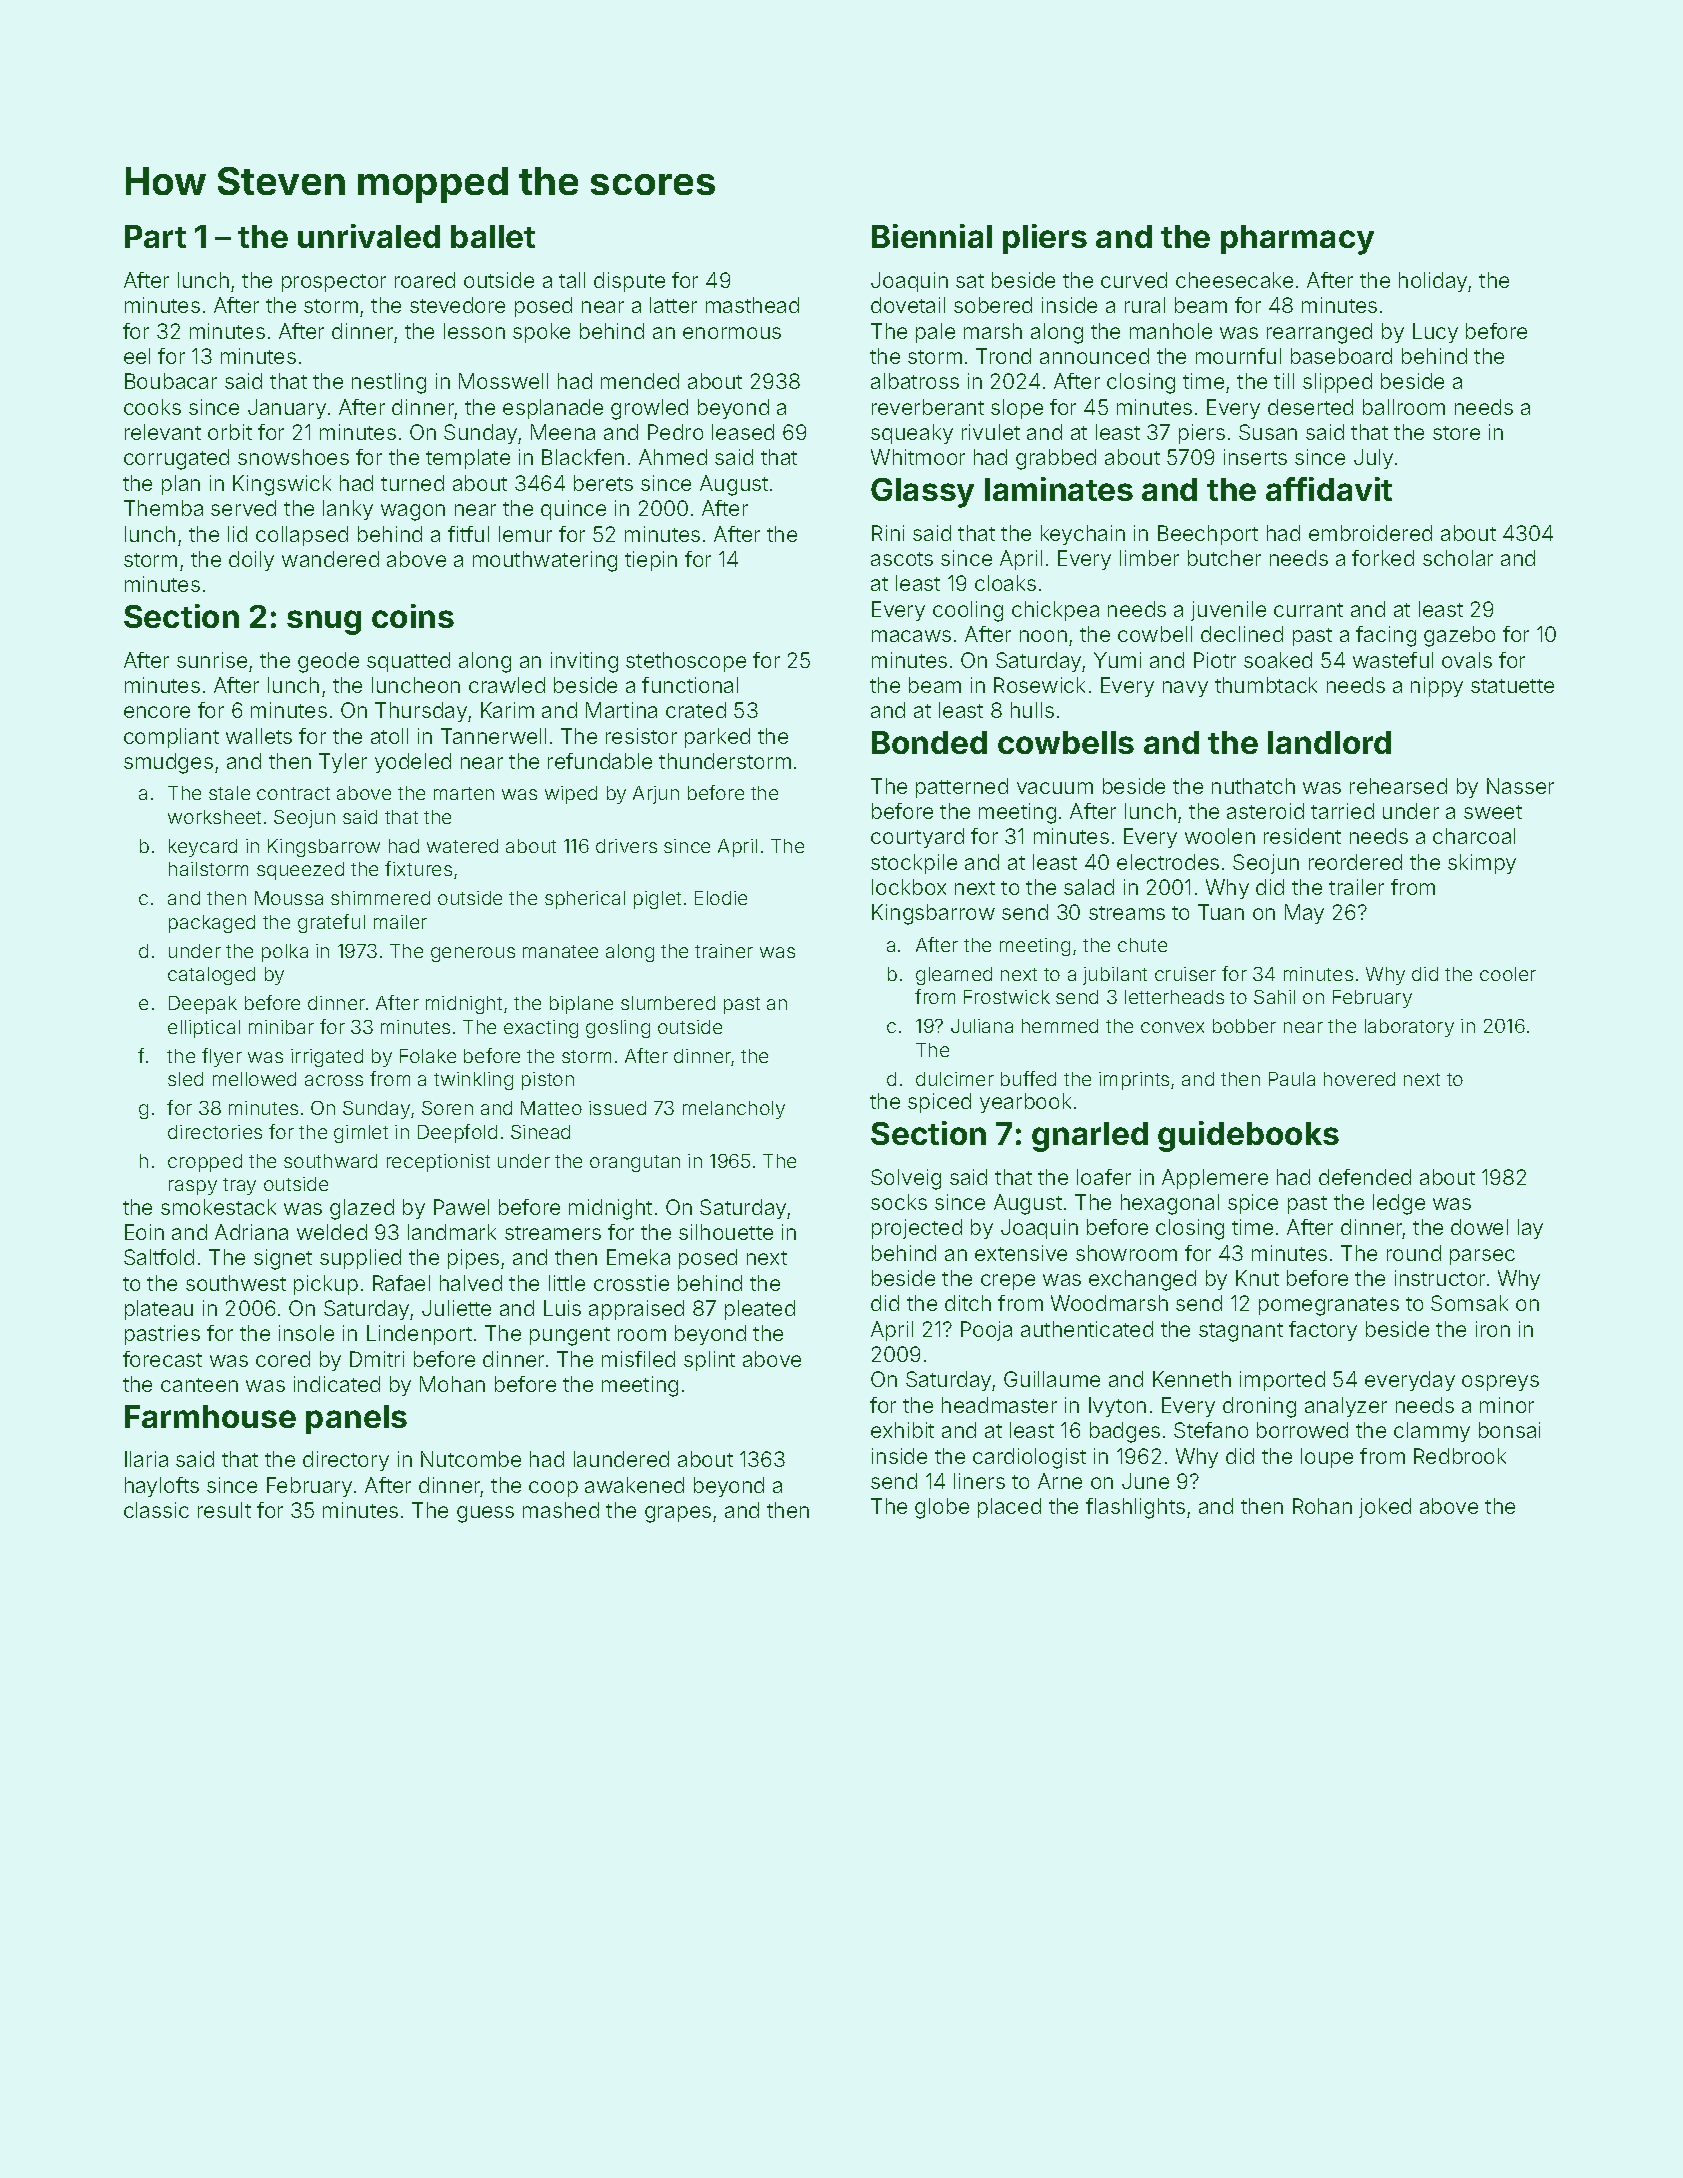 This screenshot has height=2178, width=1683. Describe the element at coordinates (1215, 1179) in the screenshot. I see `Applemere` at that location.
